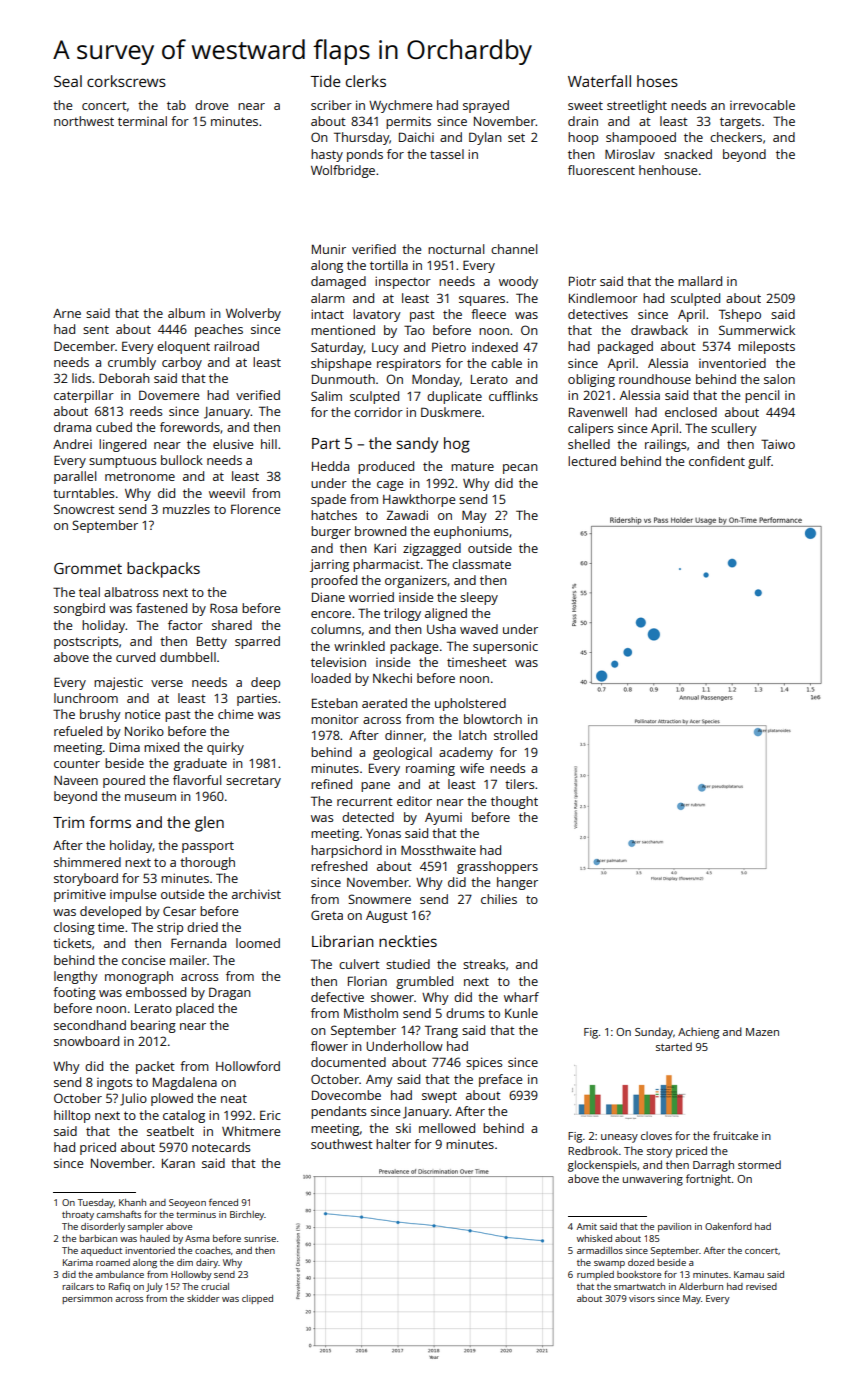  What do you see at coordinates (186, 313) in the document?
I see `album` at bounding box center [186, 313].
